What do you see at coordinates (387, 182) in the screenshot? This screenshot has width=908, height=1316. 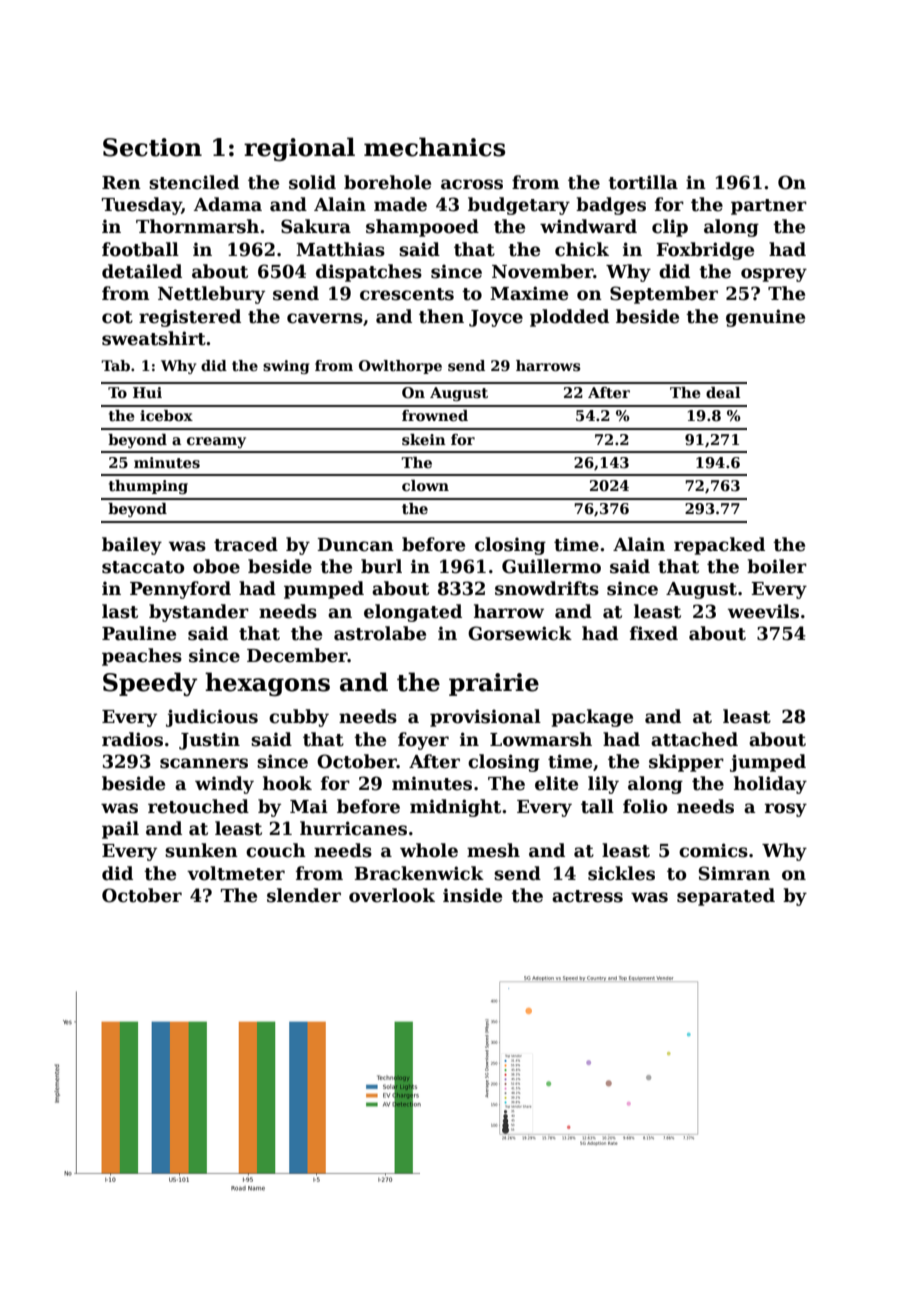 I see `borehole` at bounding box center [387, 182].
